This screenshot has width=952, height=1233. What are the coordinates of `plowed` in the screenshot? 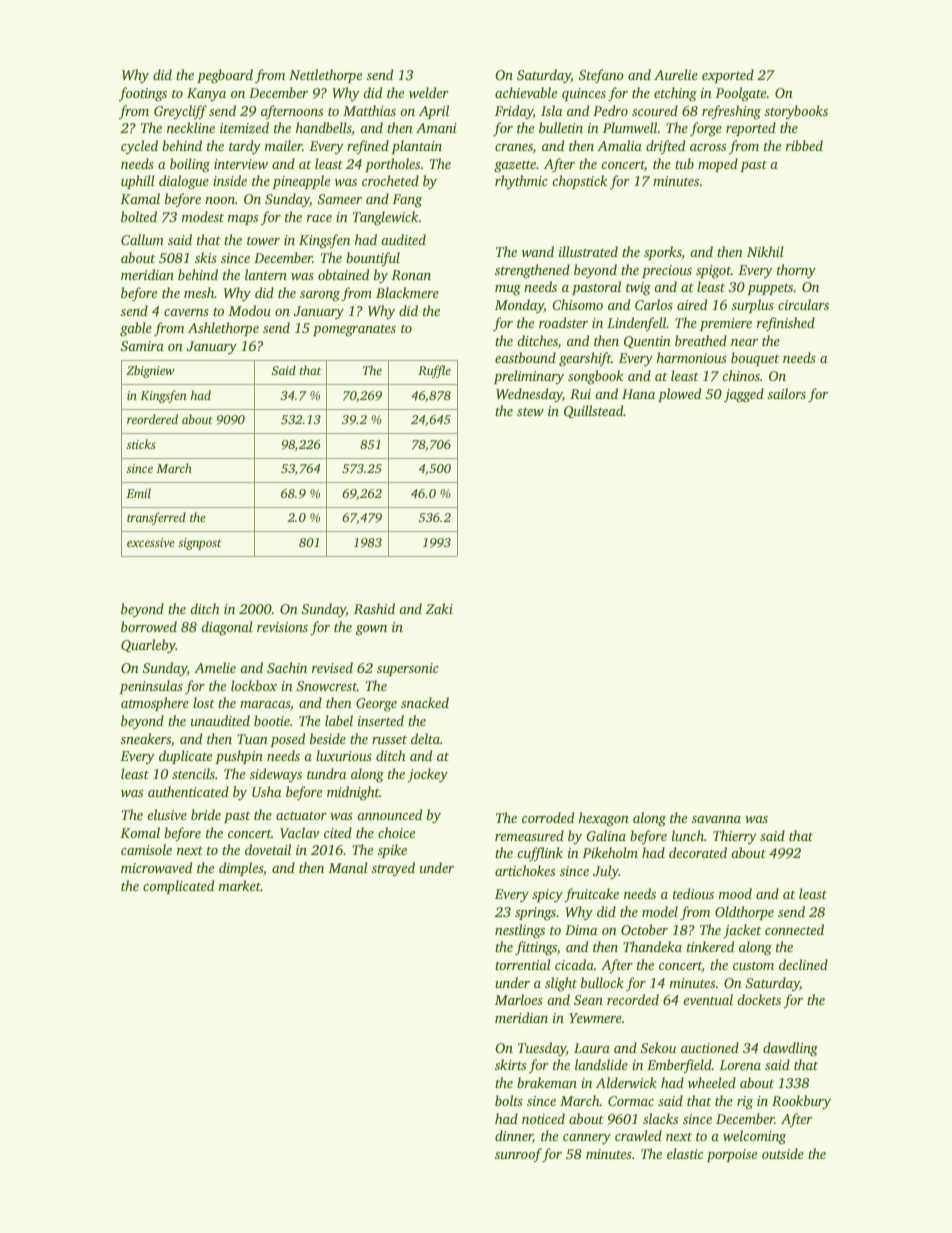 It's located at (679, 395).
